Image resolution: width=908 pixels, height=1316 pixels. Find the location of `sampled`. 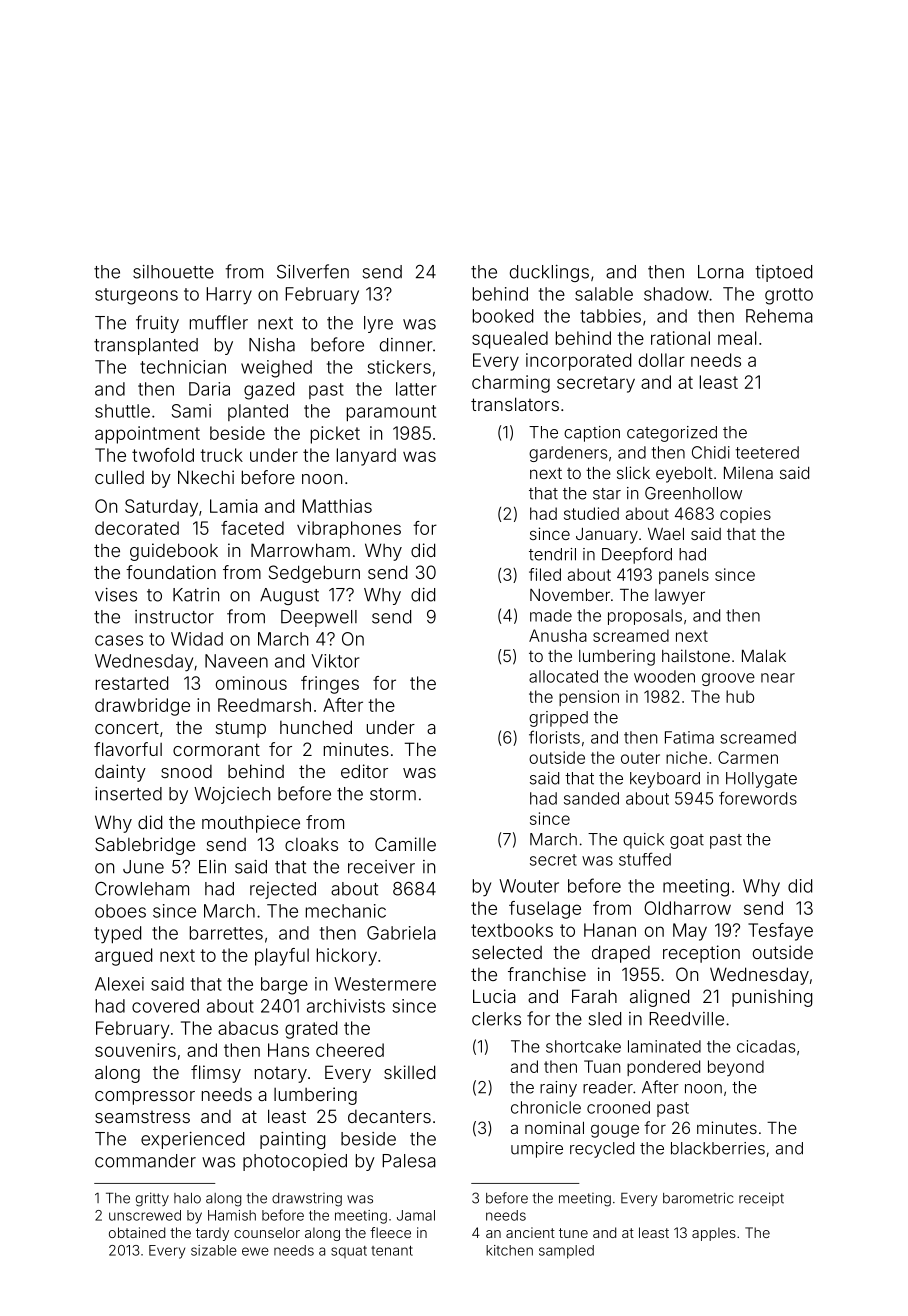

sampled is located at coordinates (566, 1252).
